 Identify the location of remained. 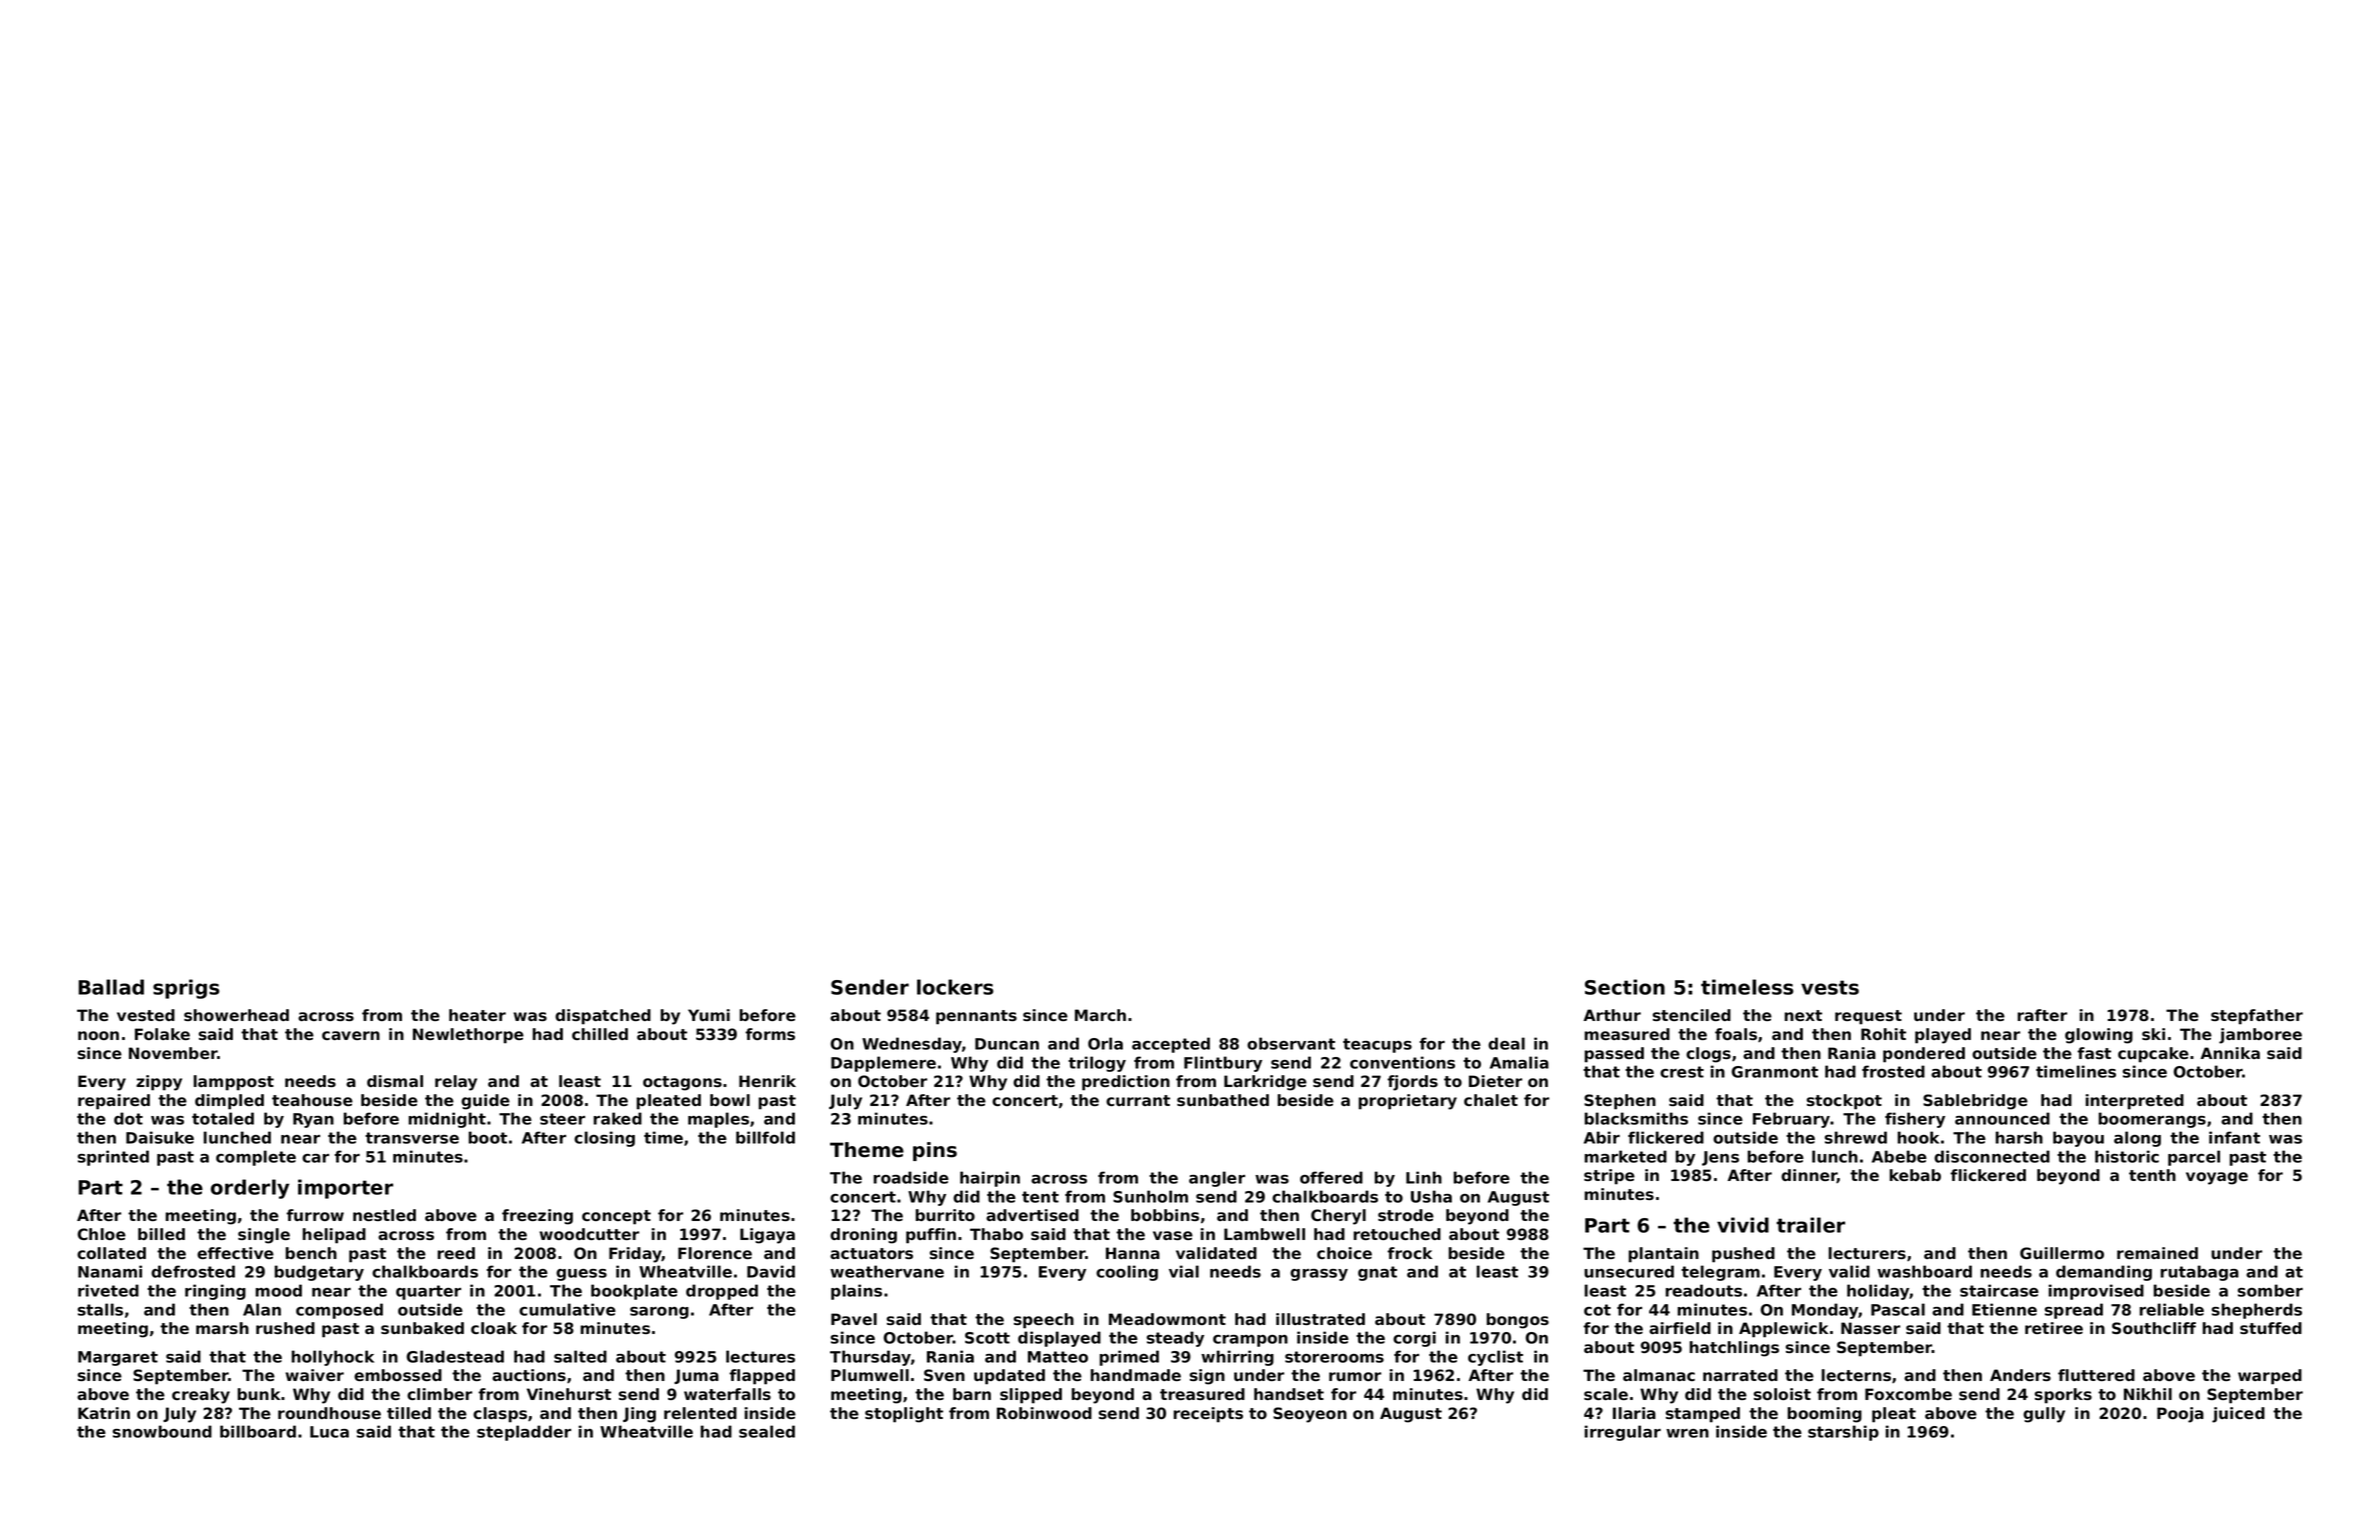
(2157, 1253).
